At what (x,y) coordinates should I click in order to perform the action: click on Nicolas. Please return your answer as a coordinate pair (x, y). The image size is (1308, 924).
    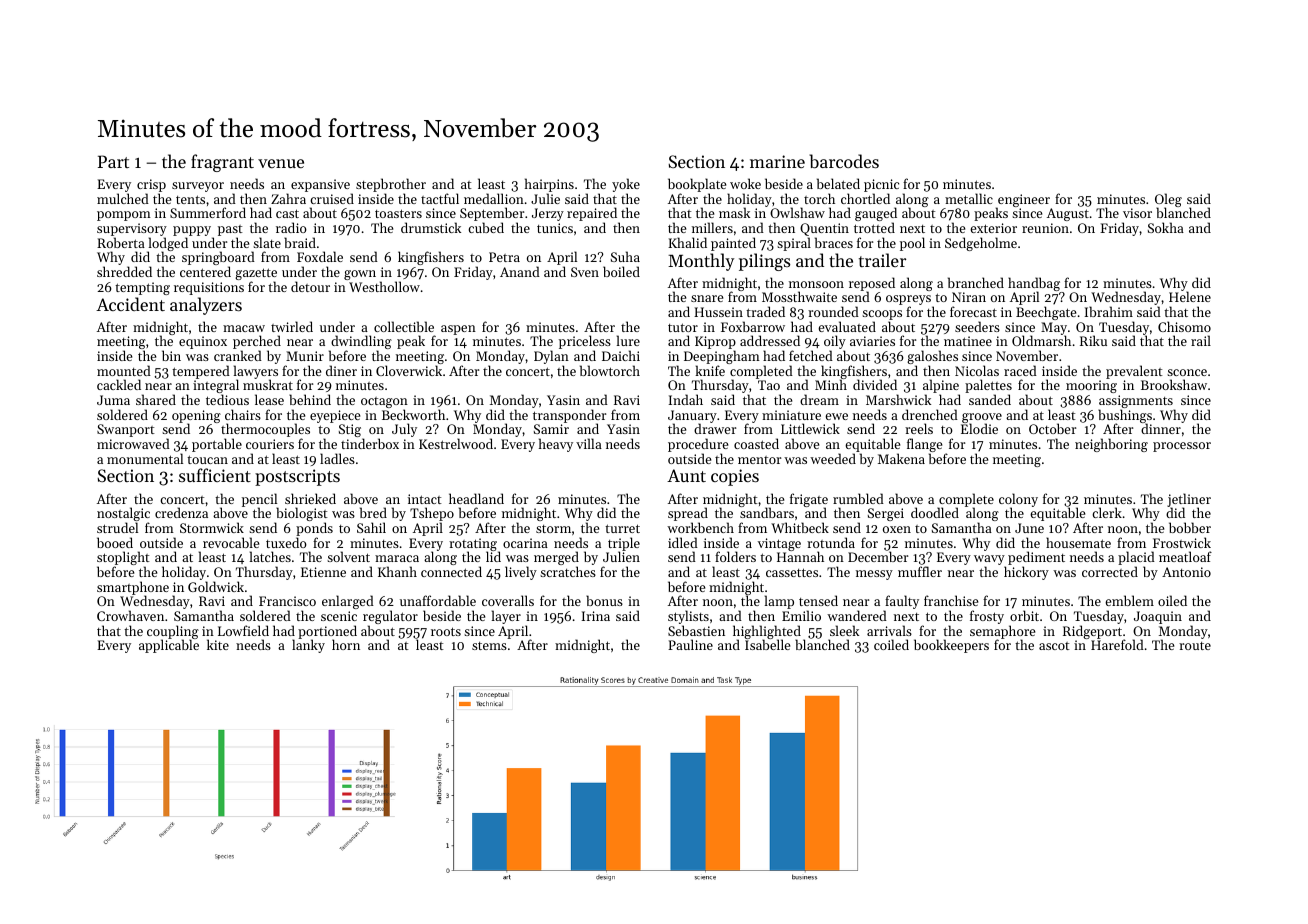
    Looking at the image, I should click on (977, 370).
